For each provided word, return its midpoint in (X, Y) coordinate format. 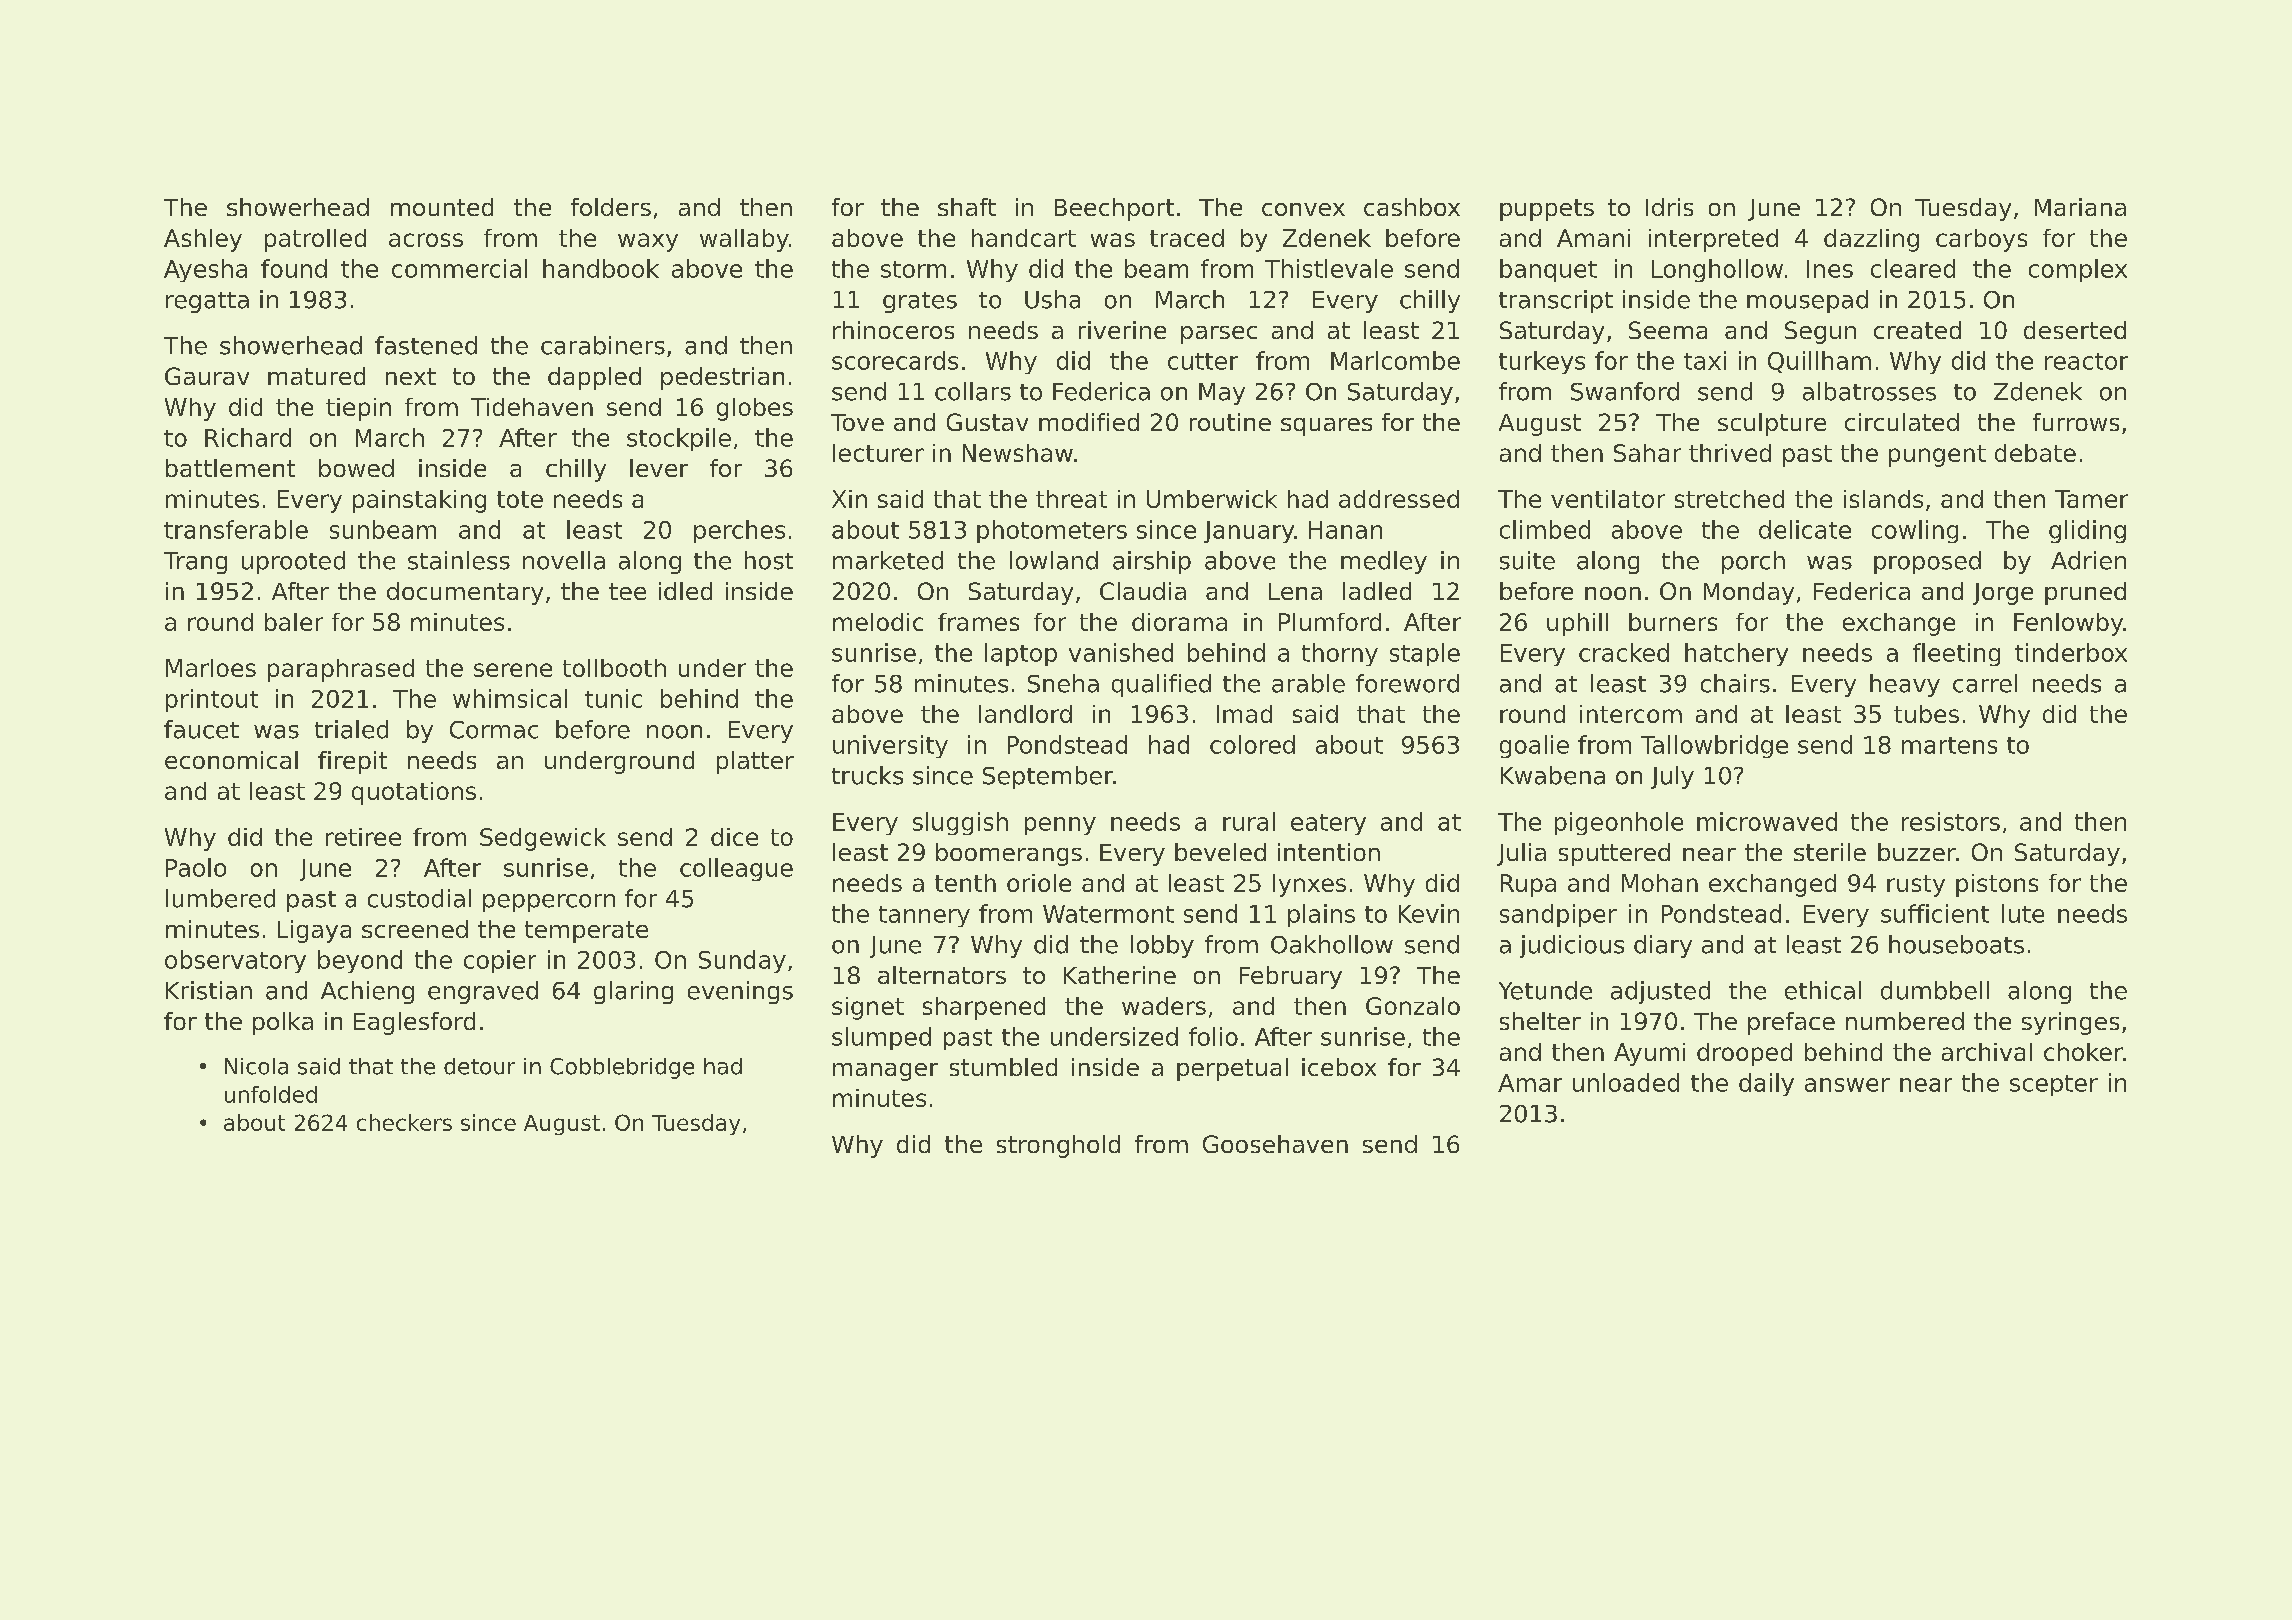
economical (231, 760)
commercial (459, 268)
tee (627, 591)
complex (2078, 270)
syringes (2070, 1023)
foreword (1407, 683)
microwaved (1767, 821)
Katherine (1120, 975)
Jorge (2003, 594)
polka (283, 1023)
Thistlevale (1329, 268)
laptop (1021, 654)
